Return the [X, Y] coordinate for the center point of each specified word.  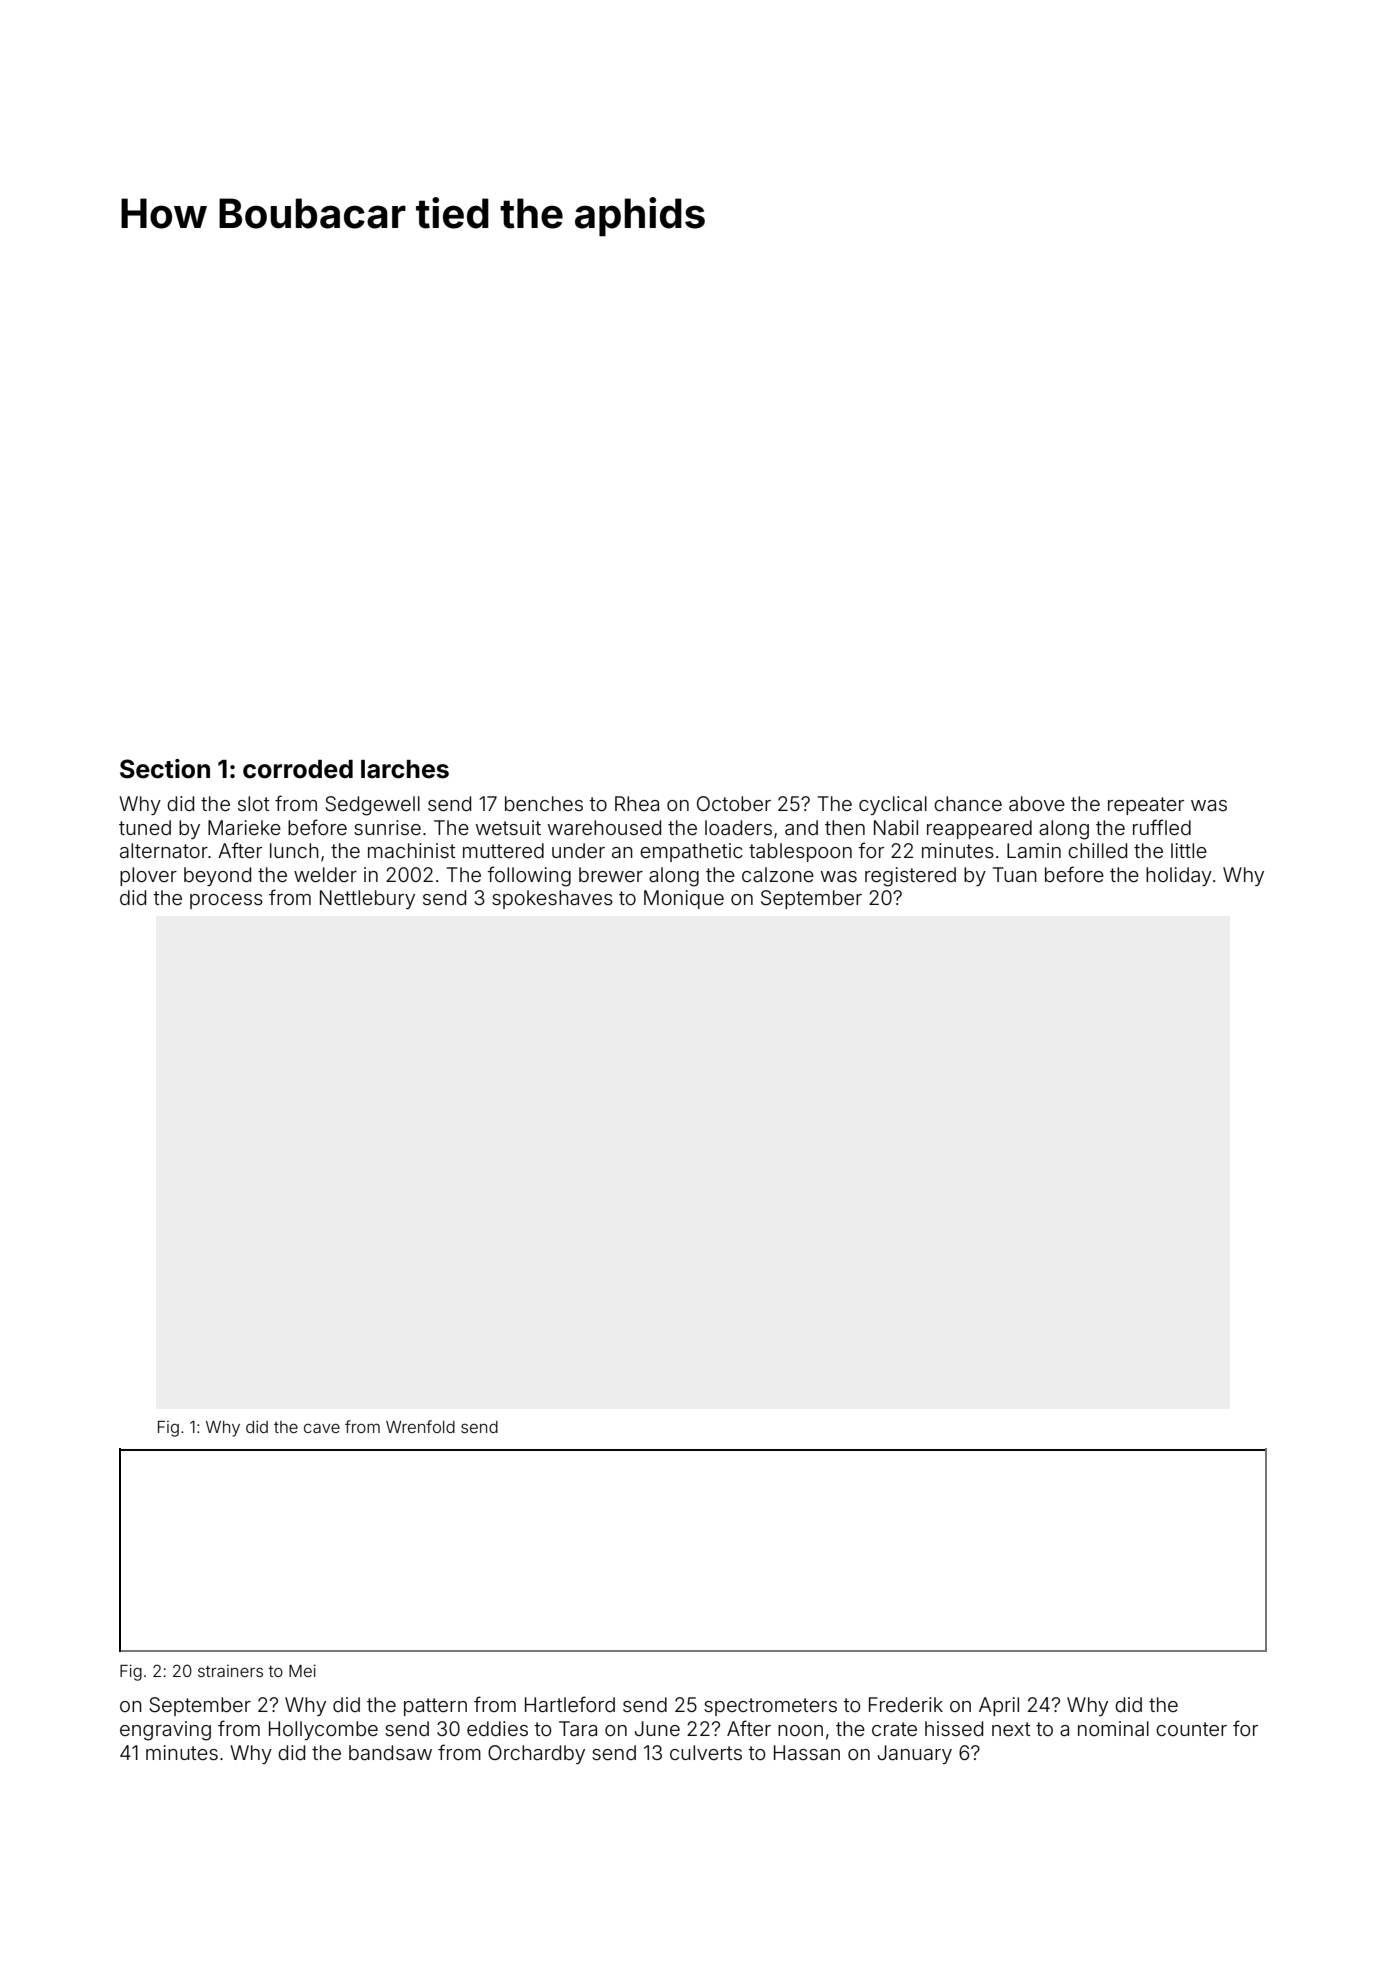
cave [322, 1428]
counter [1191, 1729]
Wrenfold [420, 1426]
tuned [145, 827]
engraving [165, 1731]
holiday [1179, 876]
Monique [684, 899]
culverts [706, 1752]
